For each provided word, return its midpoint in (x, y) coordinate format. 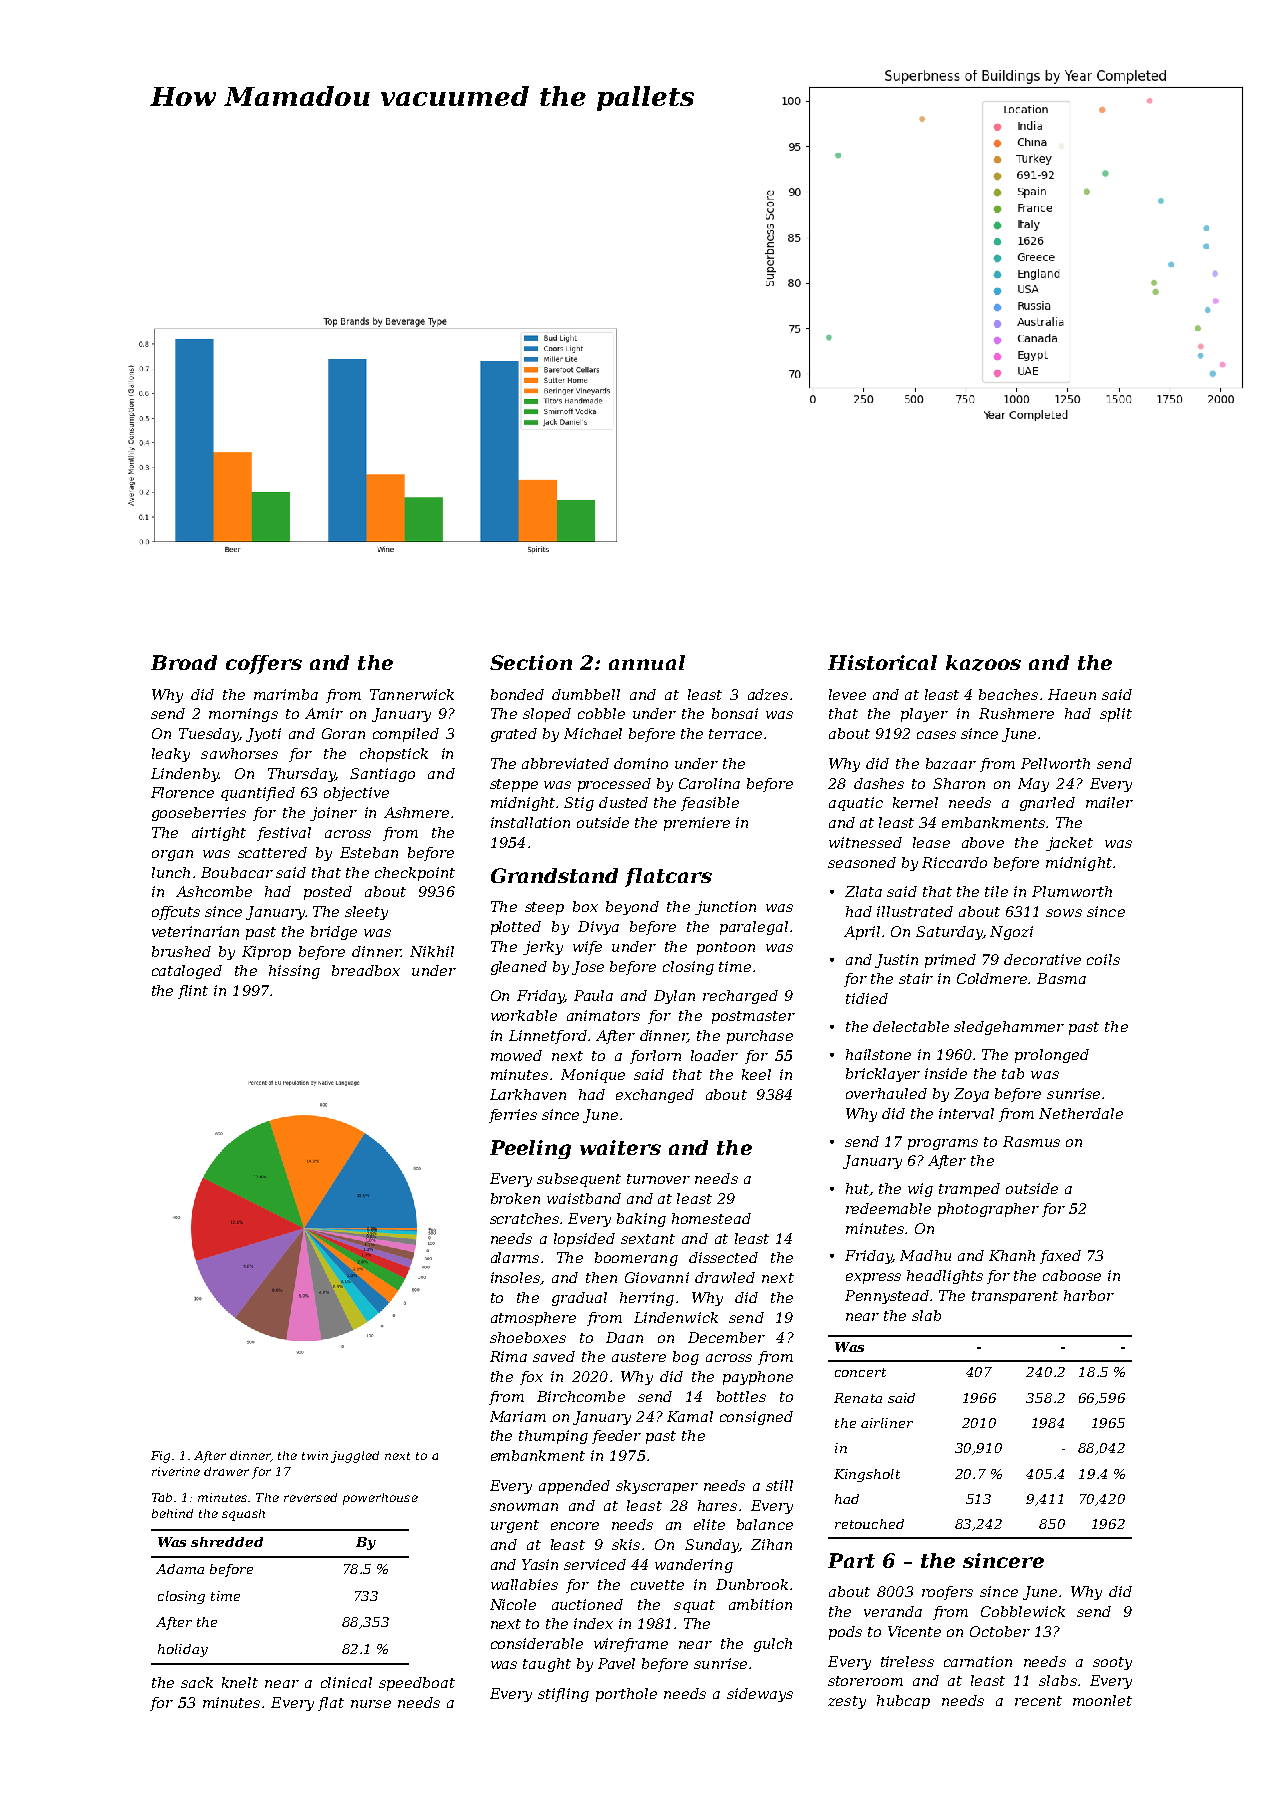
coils (1103, 959)
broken (515, 1198)
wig (920, 1190)
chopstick (394, 755)
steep (544, 908)
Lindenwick (676, 1317)
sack (197, 1682)
